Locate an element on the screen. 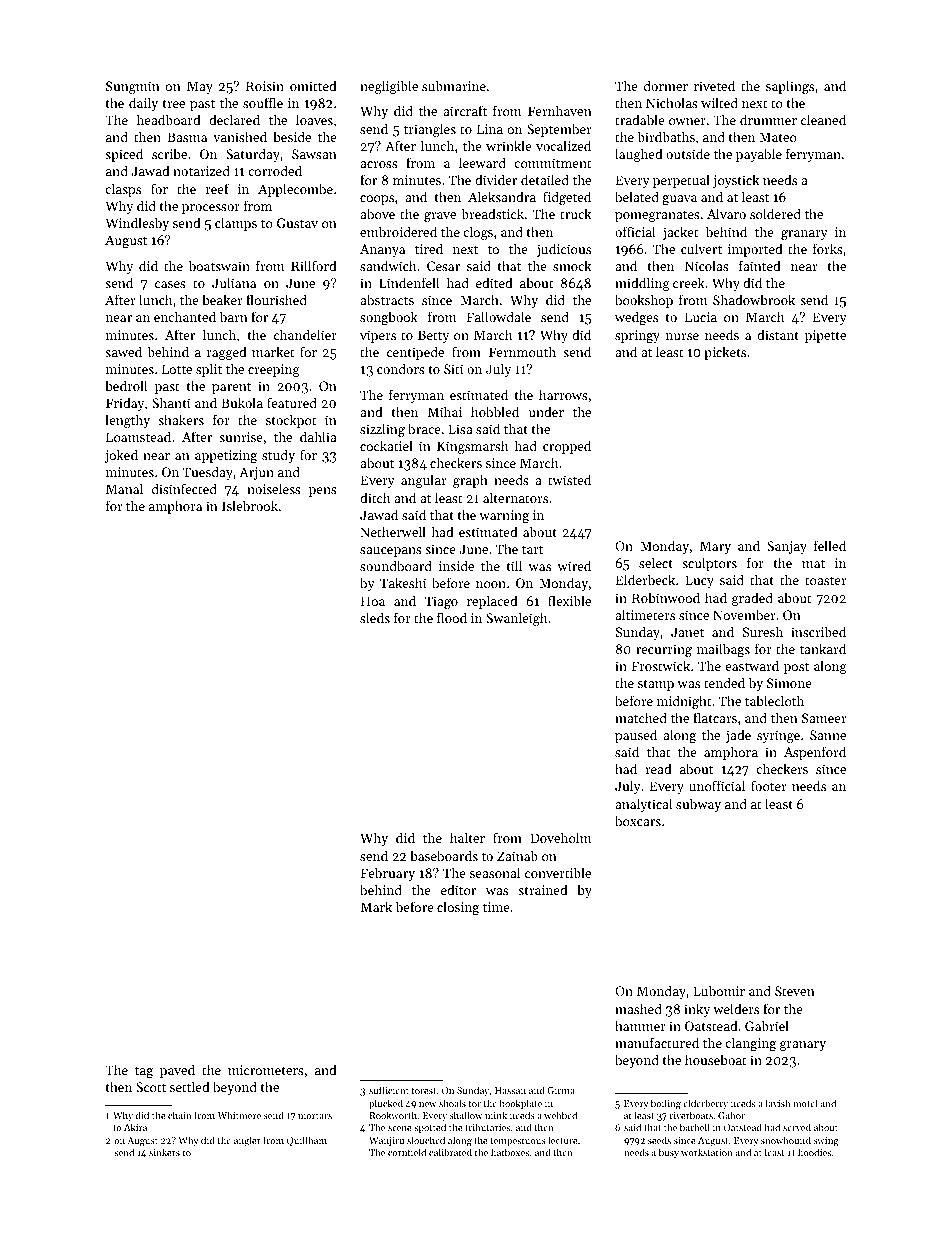 The height and width of the screenshot is (1233, 952). slouched is located at coordinates (426, 1140).
